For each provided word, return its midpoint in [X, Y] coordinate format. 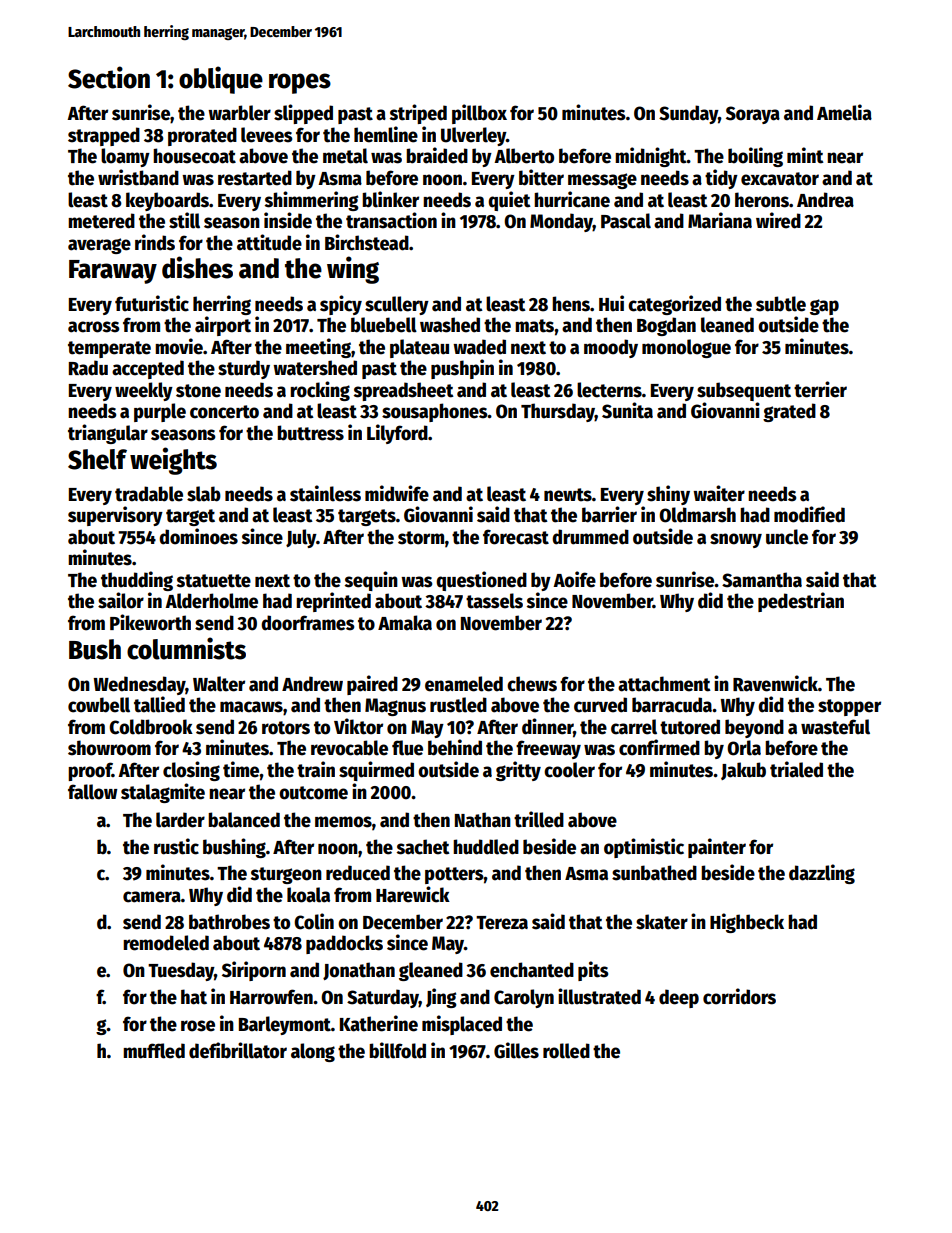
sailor [121, 600]
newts [568, 495]
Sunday [688, 114]
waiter [719, 493]
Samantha [762, 580]
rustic [176, 846]
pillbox [479, 114]
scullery [397, 305]
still [184, 220]
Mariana [720, 220]
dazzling [822, 874]
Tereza [502, 923]
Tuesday [181, 971]
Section [109, 77]
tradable [149, 494]
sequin [371, 581]
